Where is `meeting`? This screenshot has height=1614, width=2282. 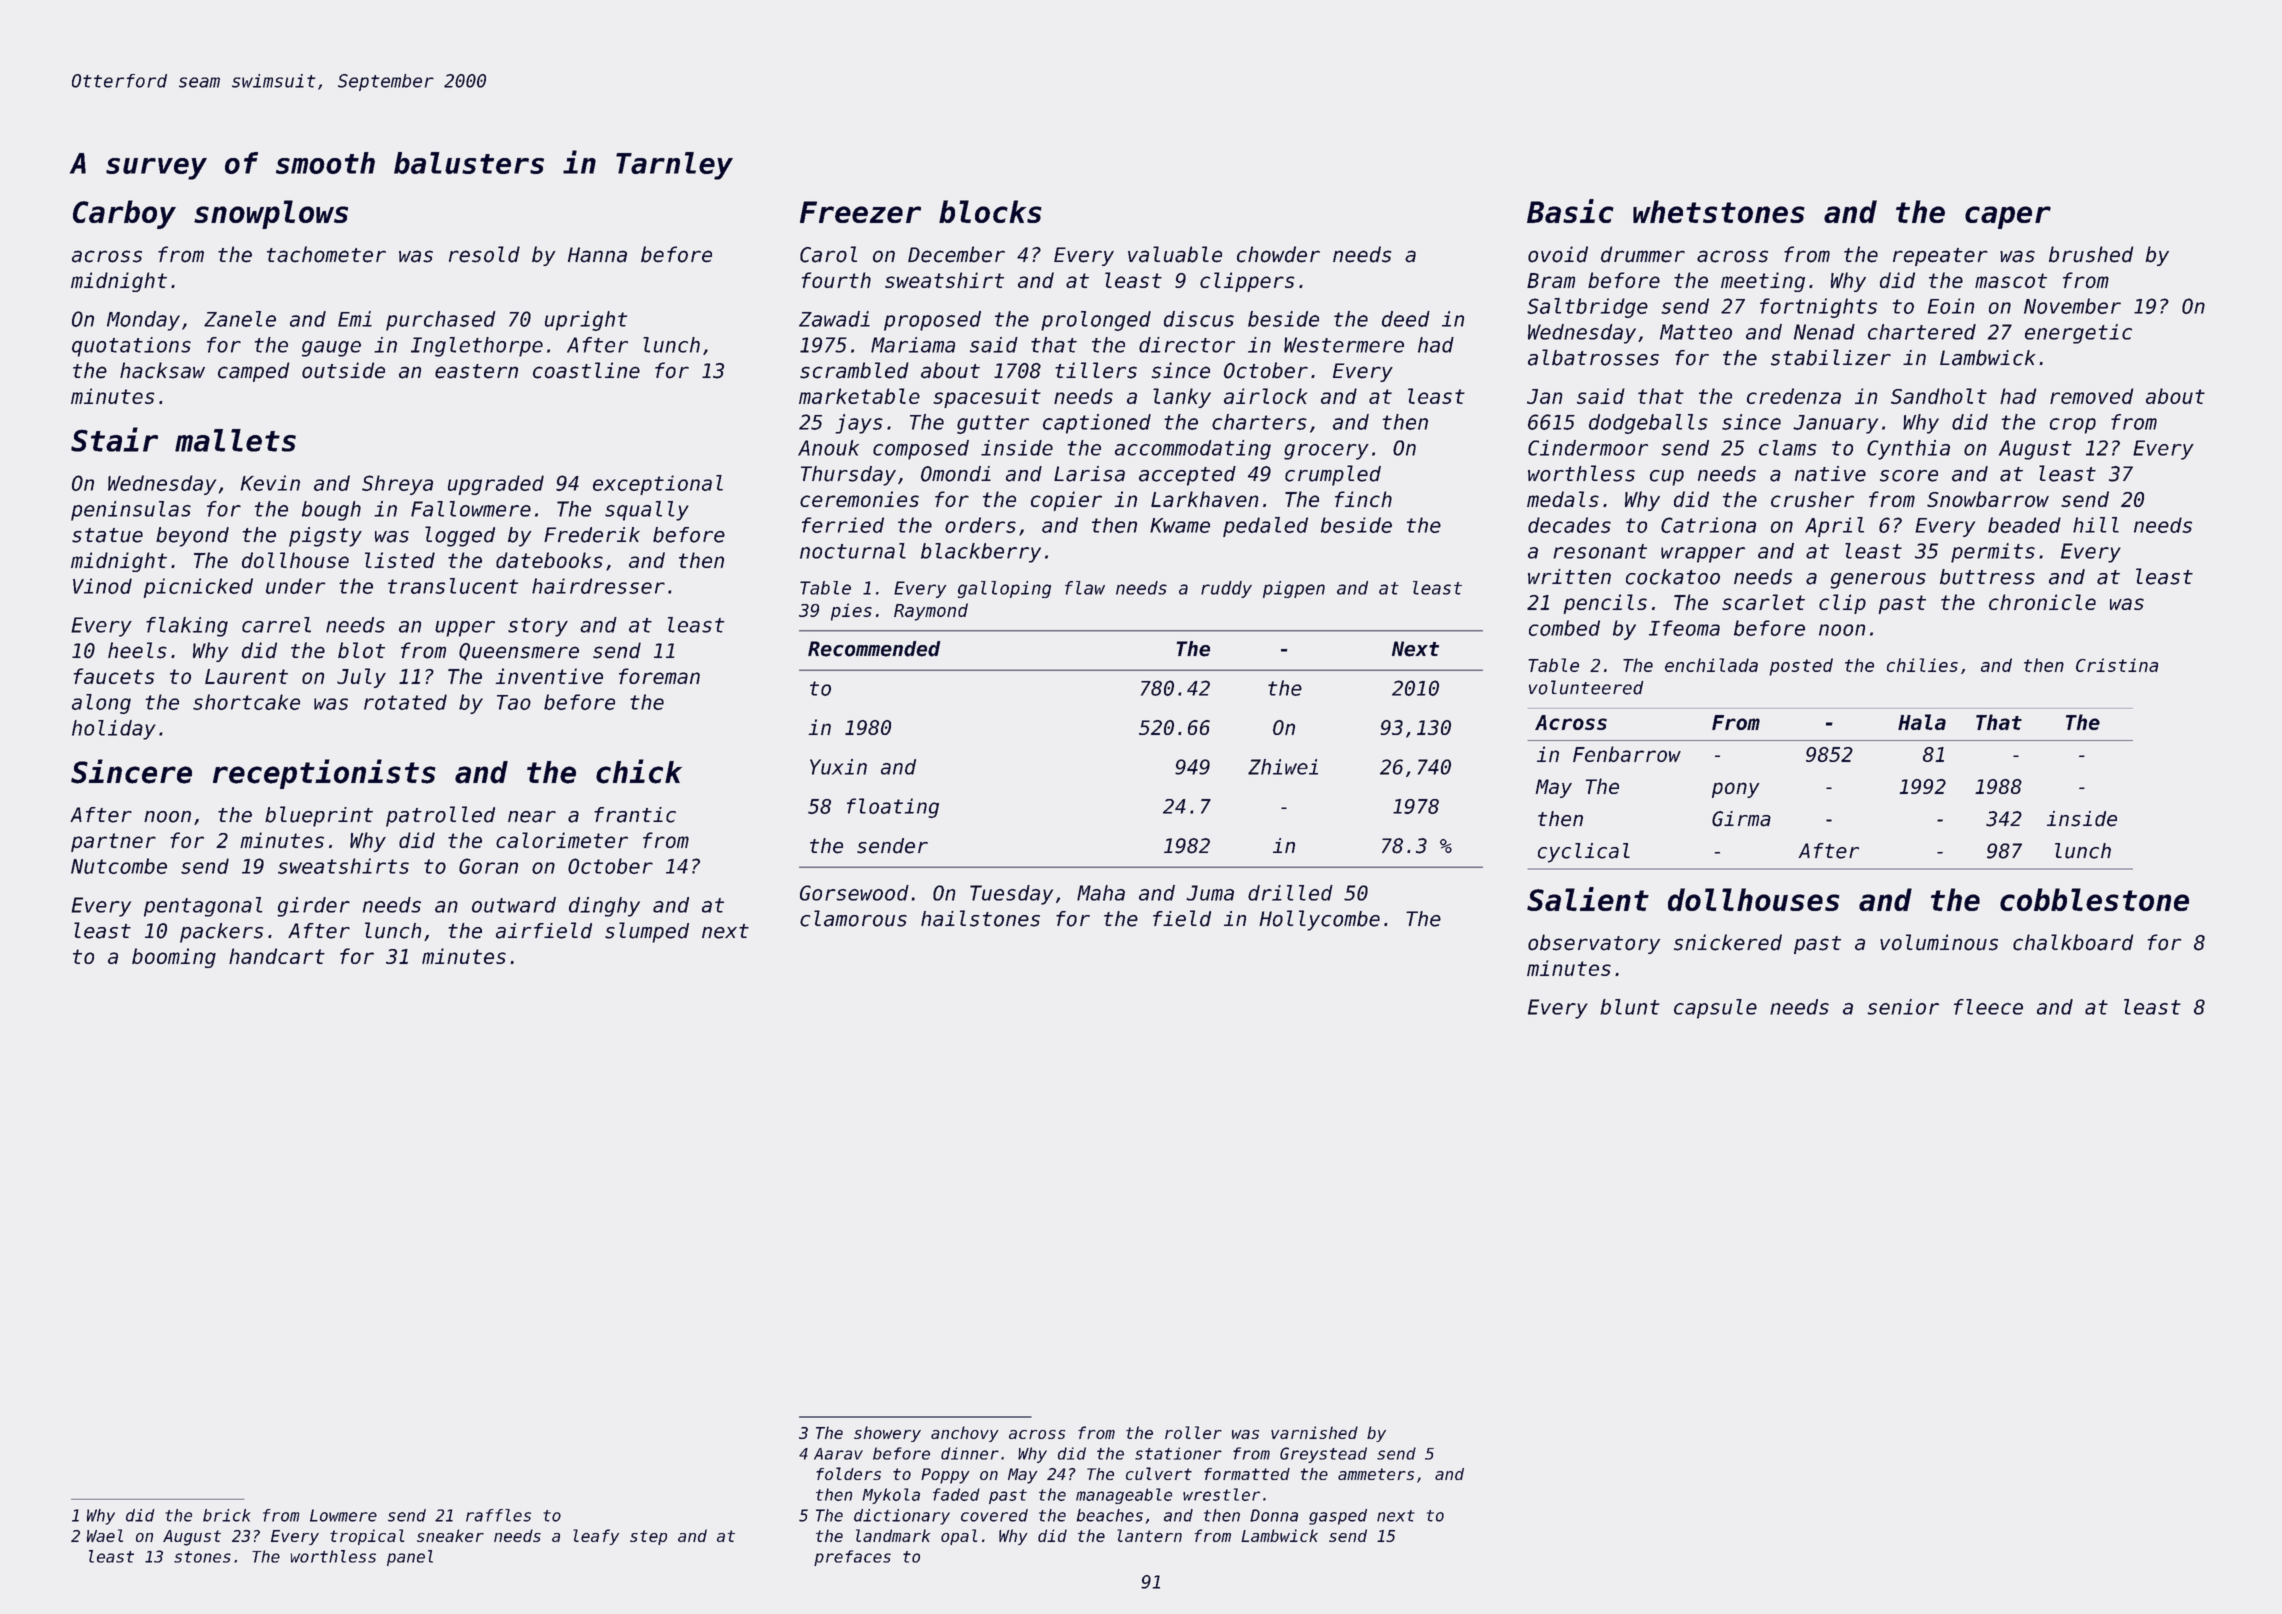 meeting is located at coordinates (1763, 282).
